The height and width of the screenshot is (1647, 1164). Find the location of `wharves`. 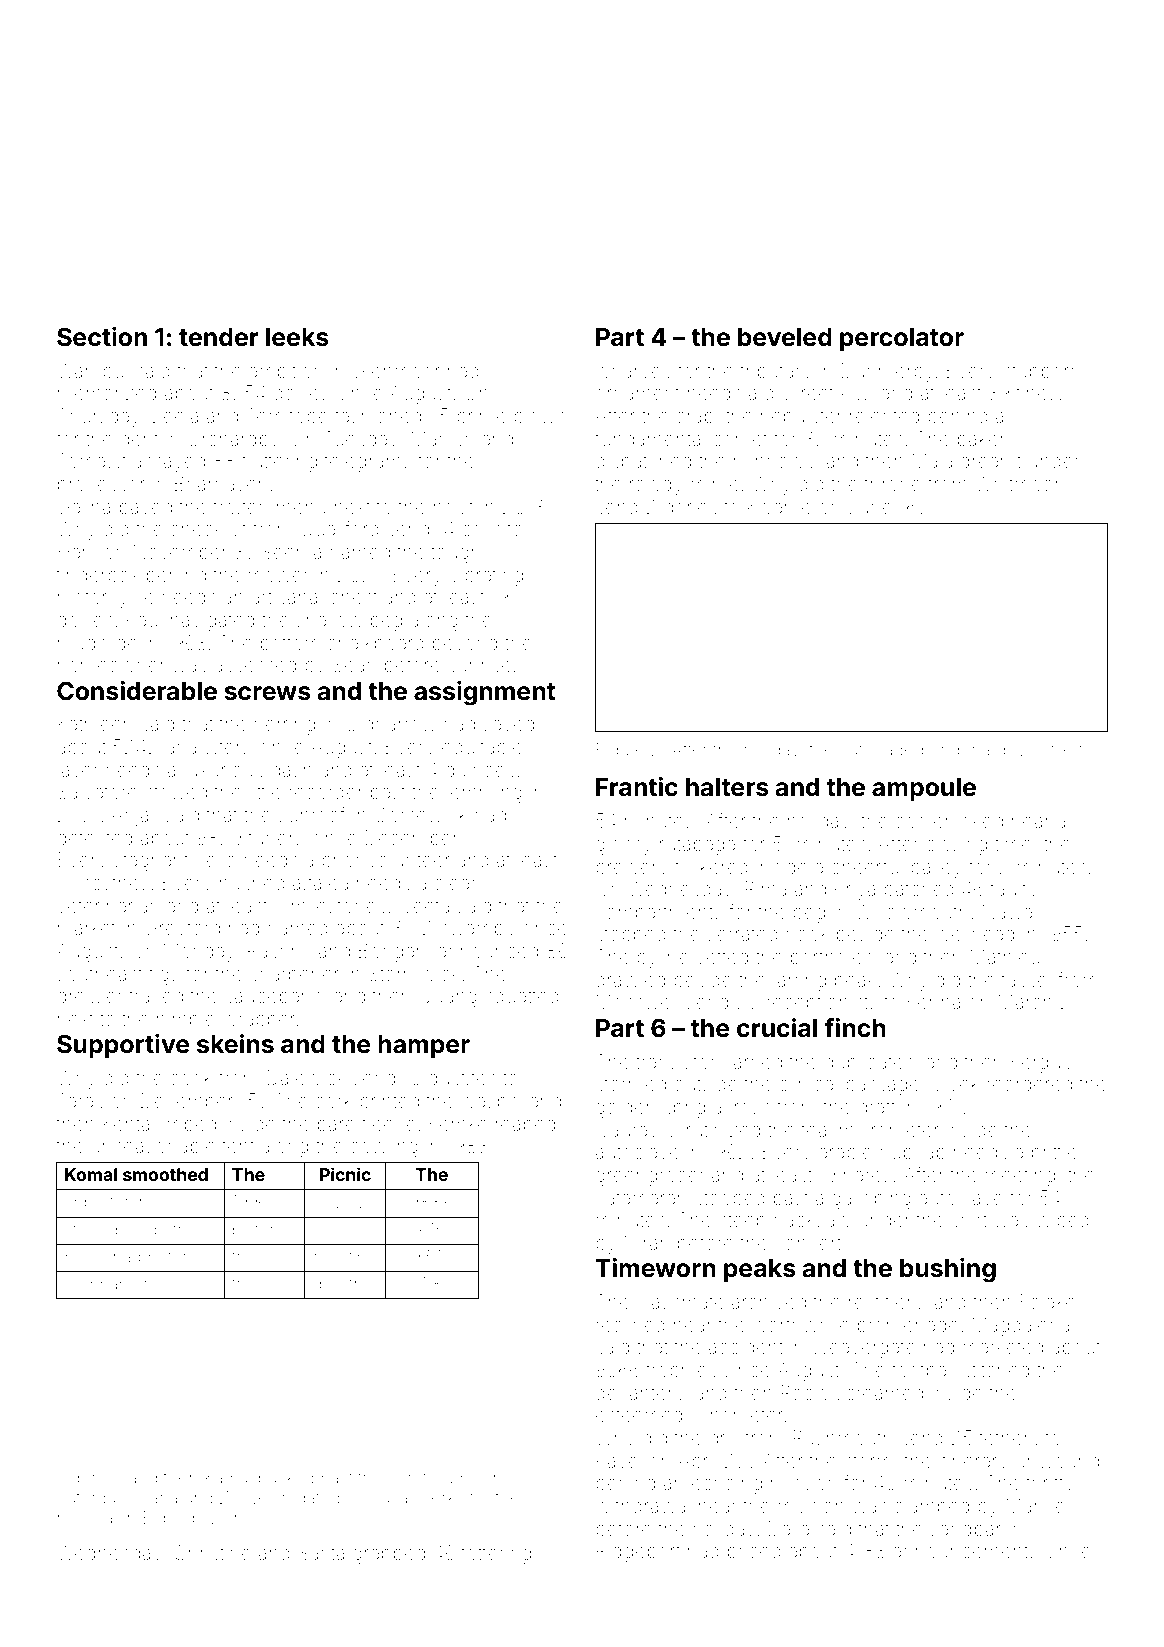

wharves is located at coordinates (632, 371).
